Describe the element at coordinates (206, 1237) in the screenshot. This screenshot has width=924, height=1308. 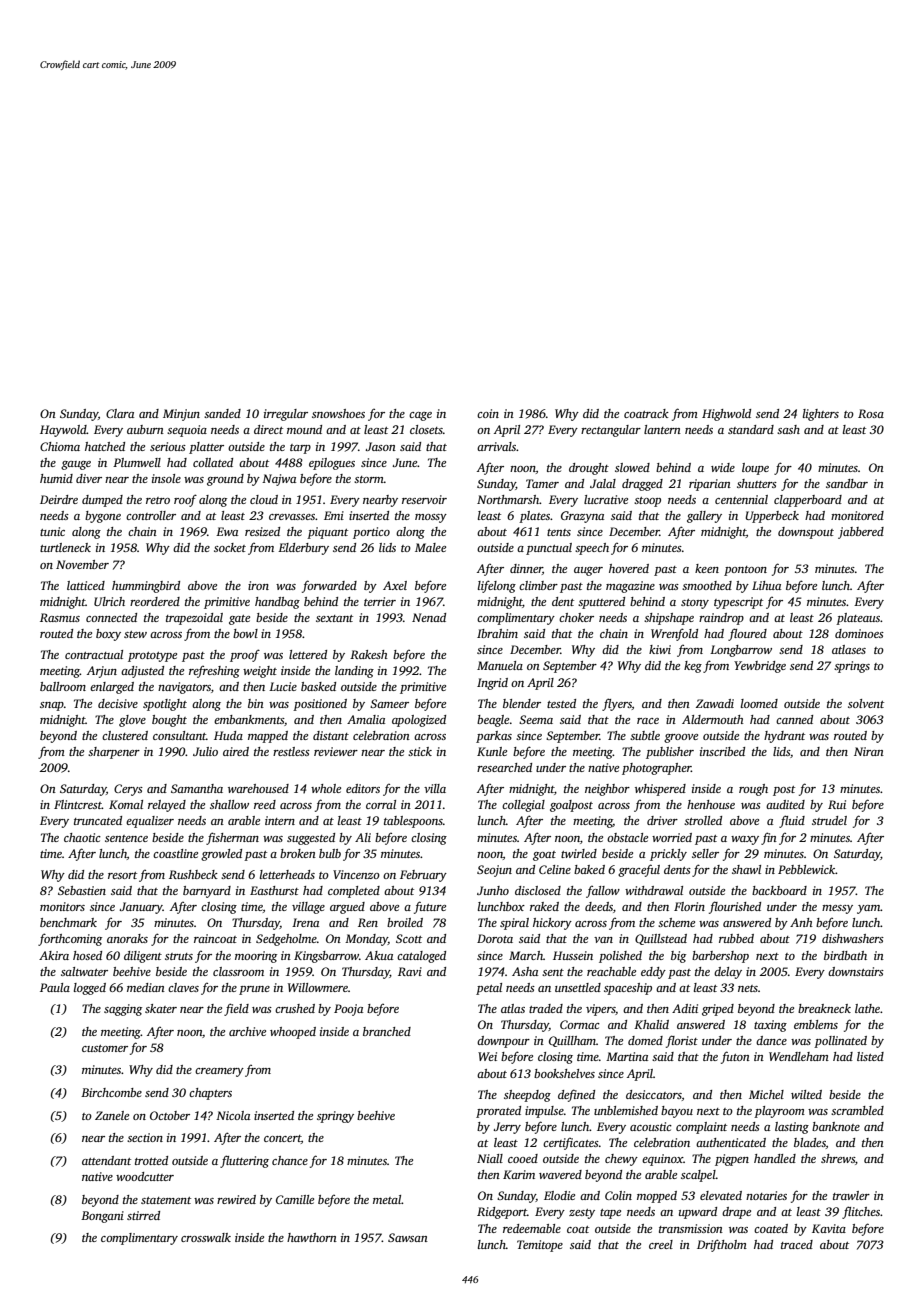
I see `crosswalk` at that location.
